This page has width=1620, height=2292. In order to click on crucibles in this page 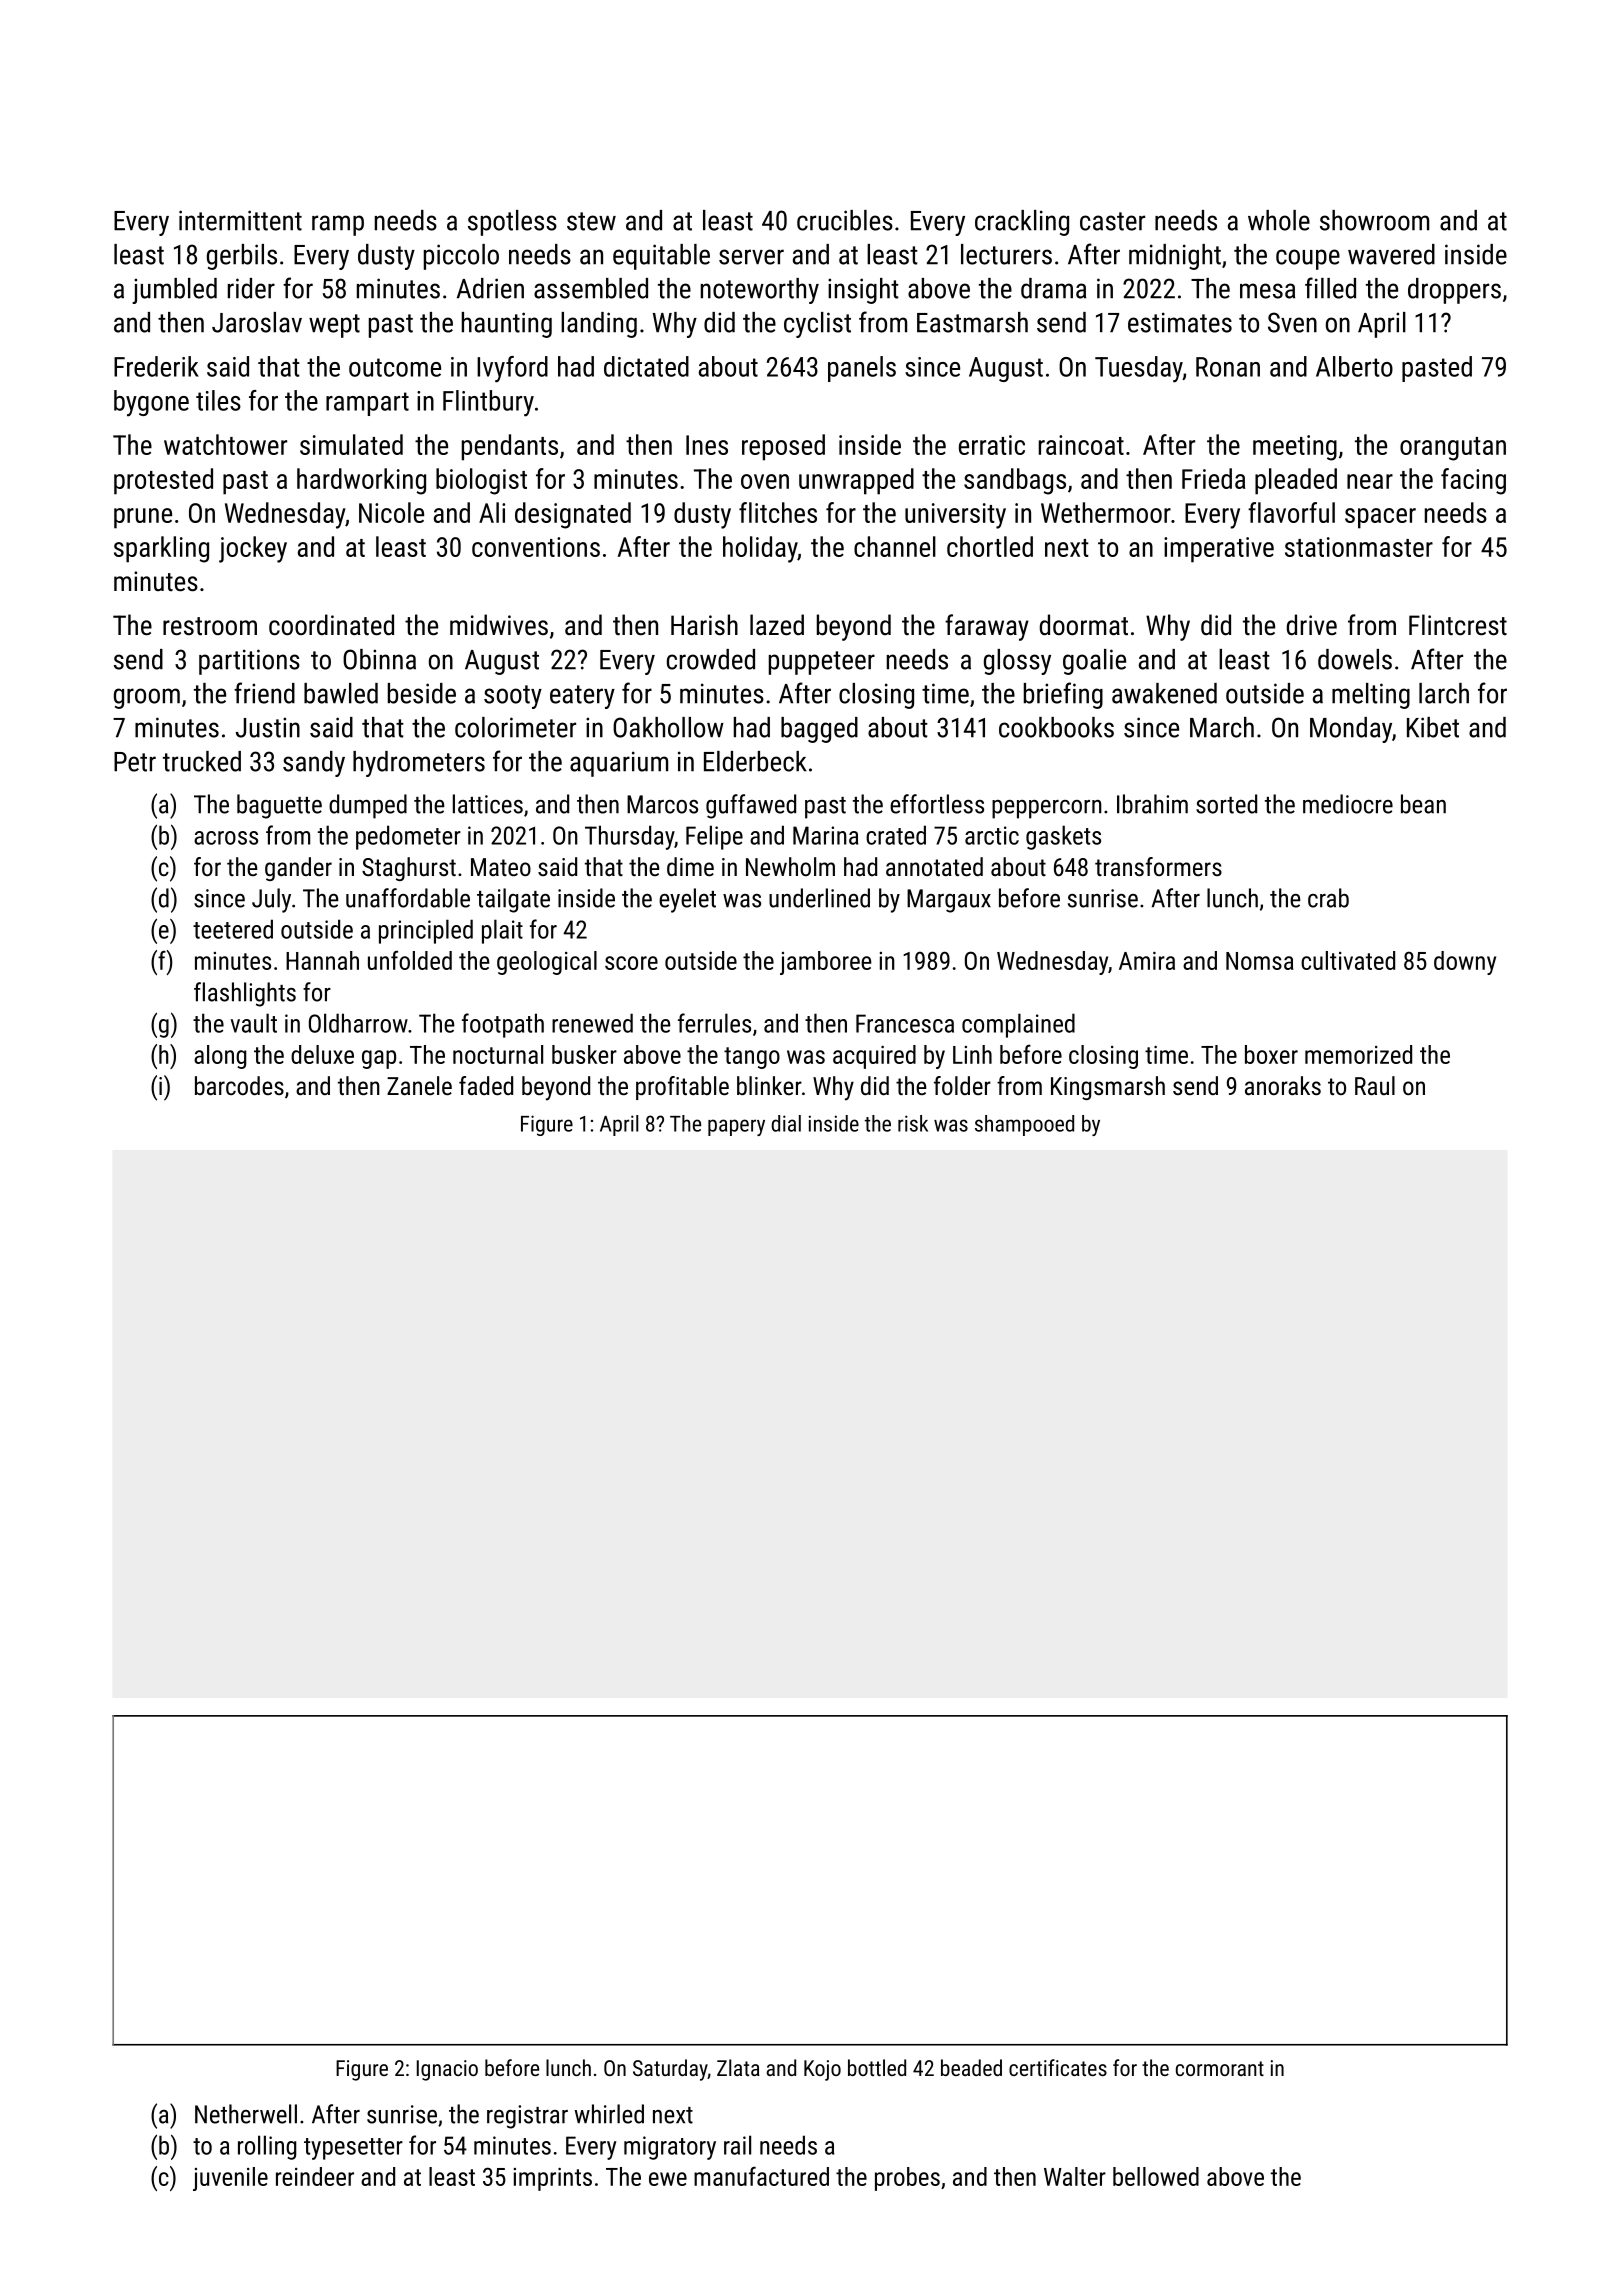, I will do `click(845, 220)`.
